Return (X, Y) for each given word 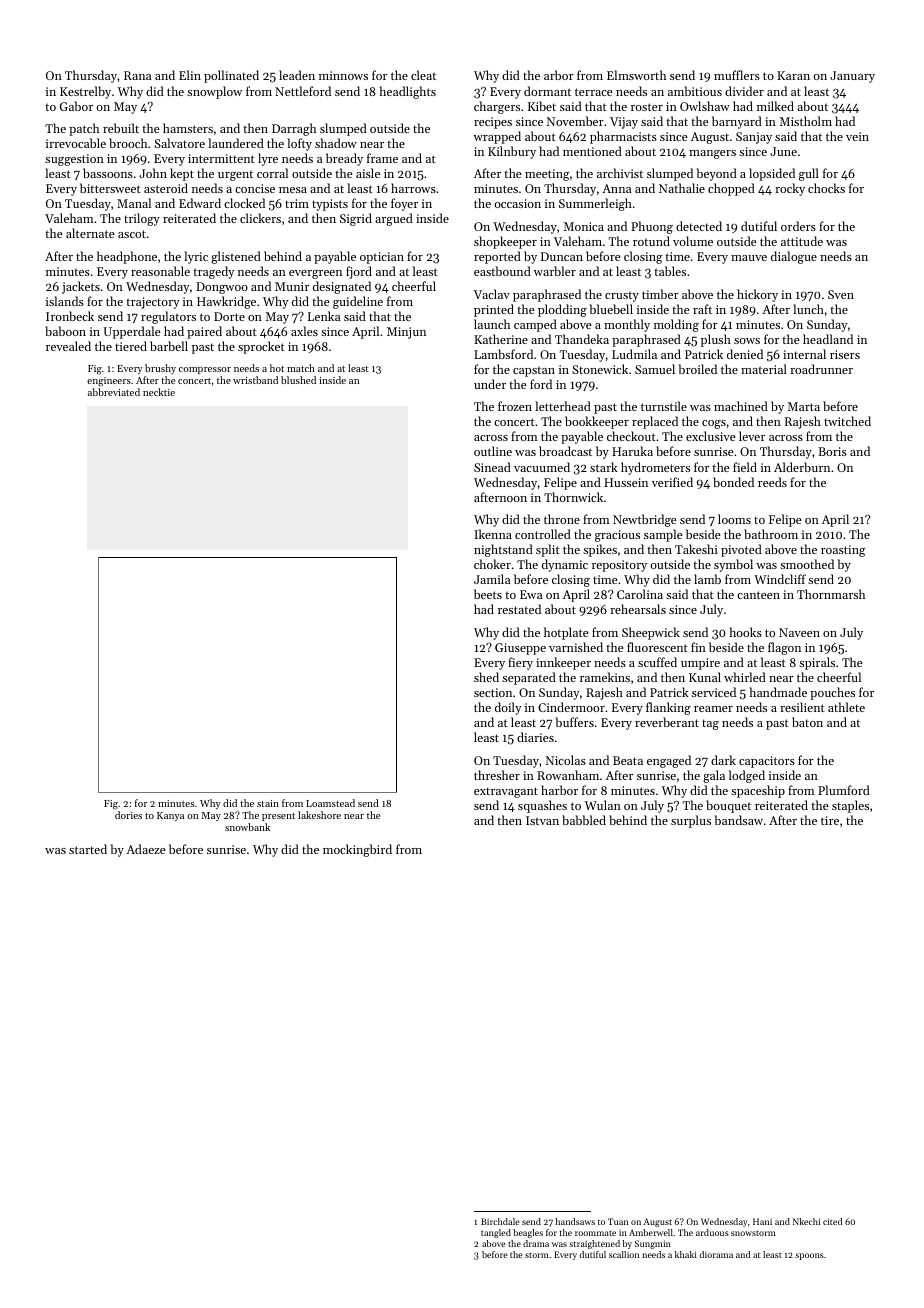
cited (832, 1221)
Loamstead (330, 803)
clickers (260, 218)
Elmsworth (636, 75)
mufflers (737, 75)
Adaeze (146, 849)
